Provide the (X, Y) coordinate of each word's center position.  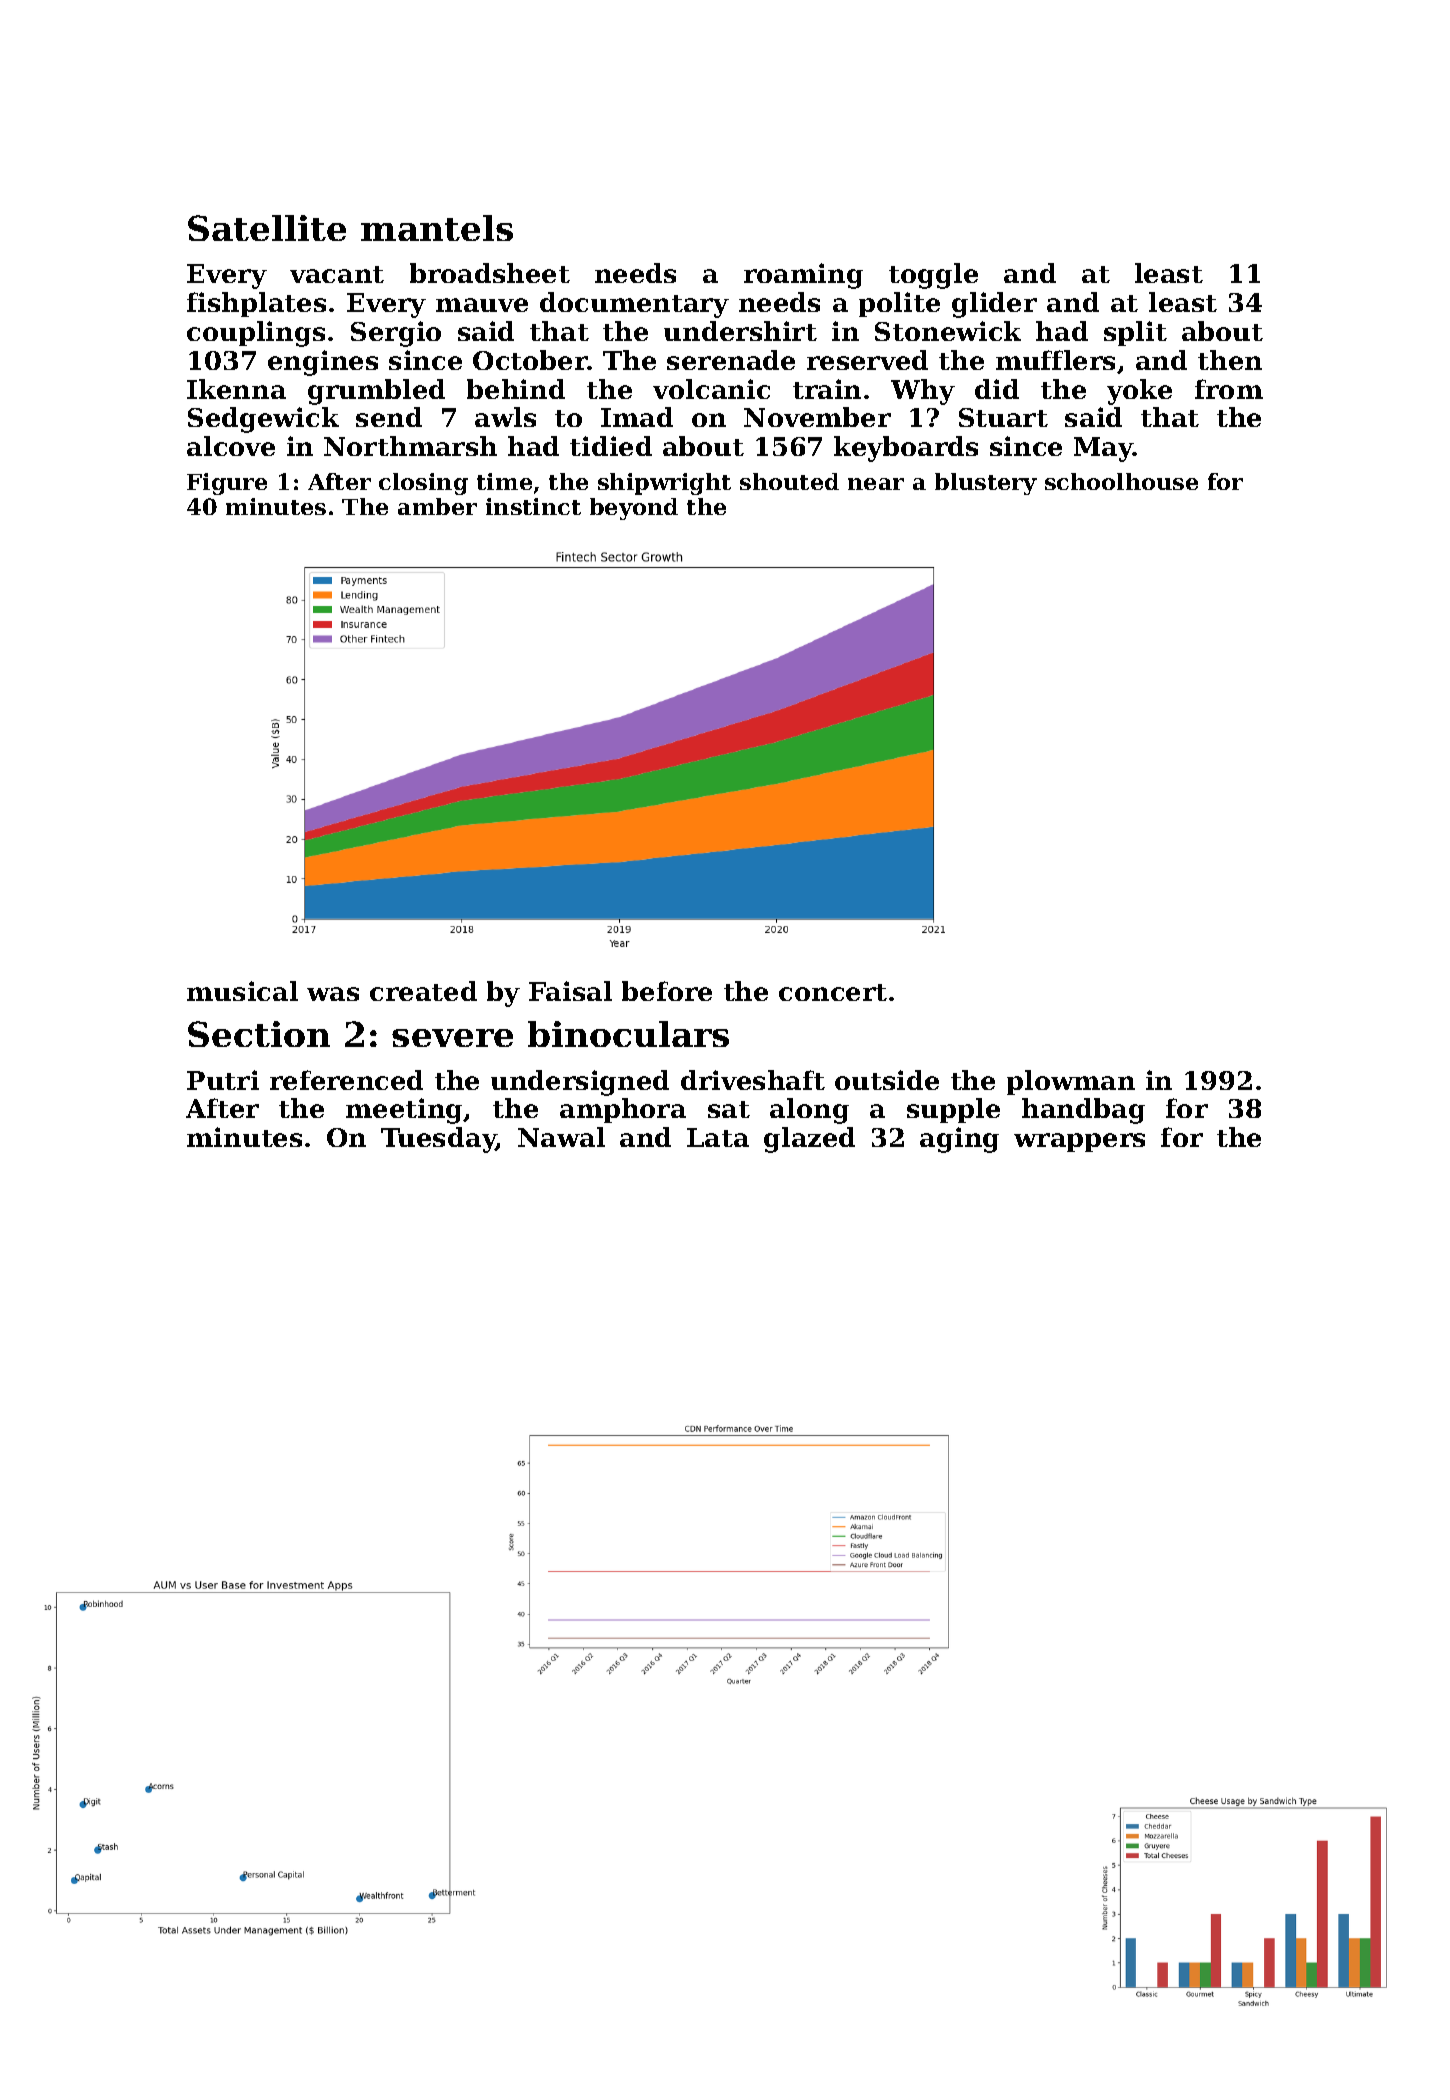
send (389, 417)
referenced (346, 1080)
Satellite (267, 228)
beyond (634, 509)
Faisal (570, 991)
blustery (986, 484)
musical (242, 991)
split (1135, 333)
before (667, 991)
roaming (803, 276)
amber (437, 506)
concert (833, 992)
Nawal (561, 1137)
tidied (611, 446)
